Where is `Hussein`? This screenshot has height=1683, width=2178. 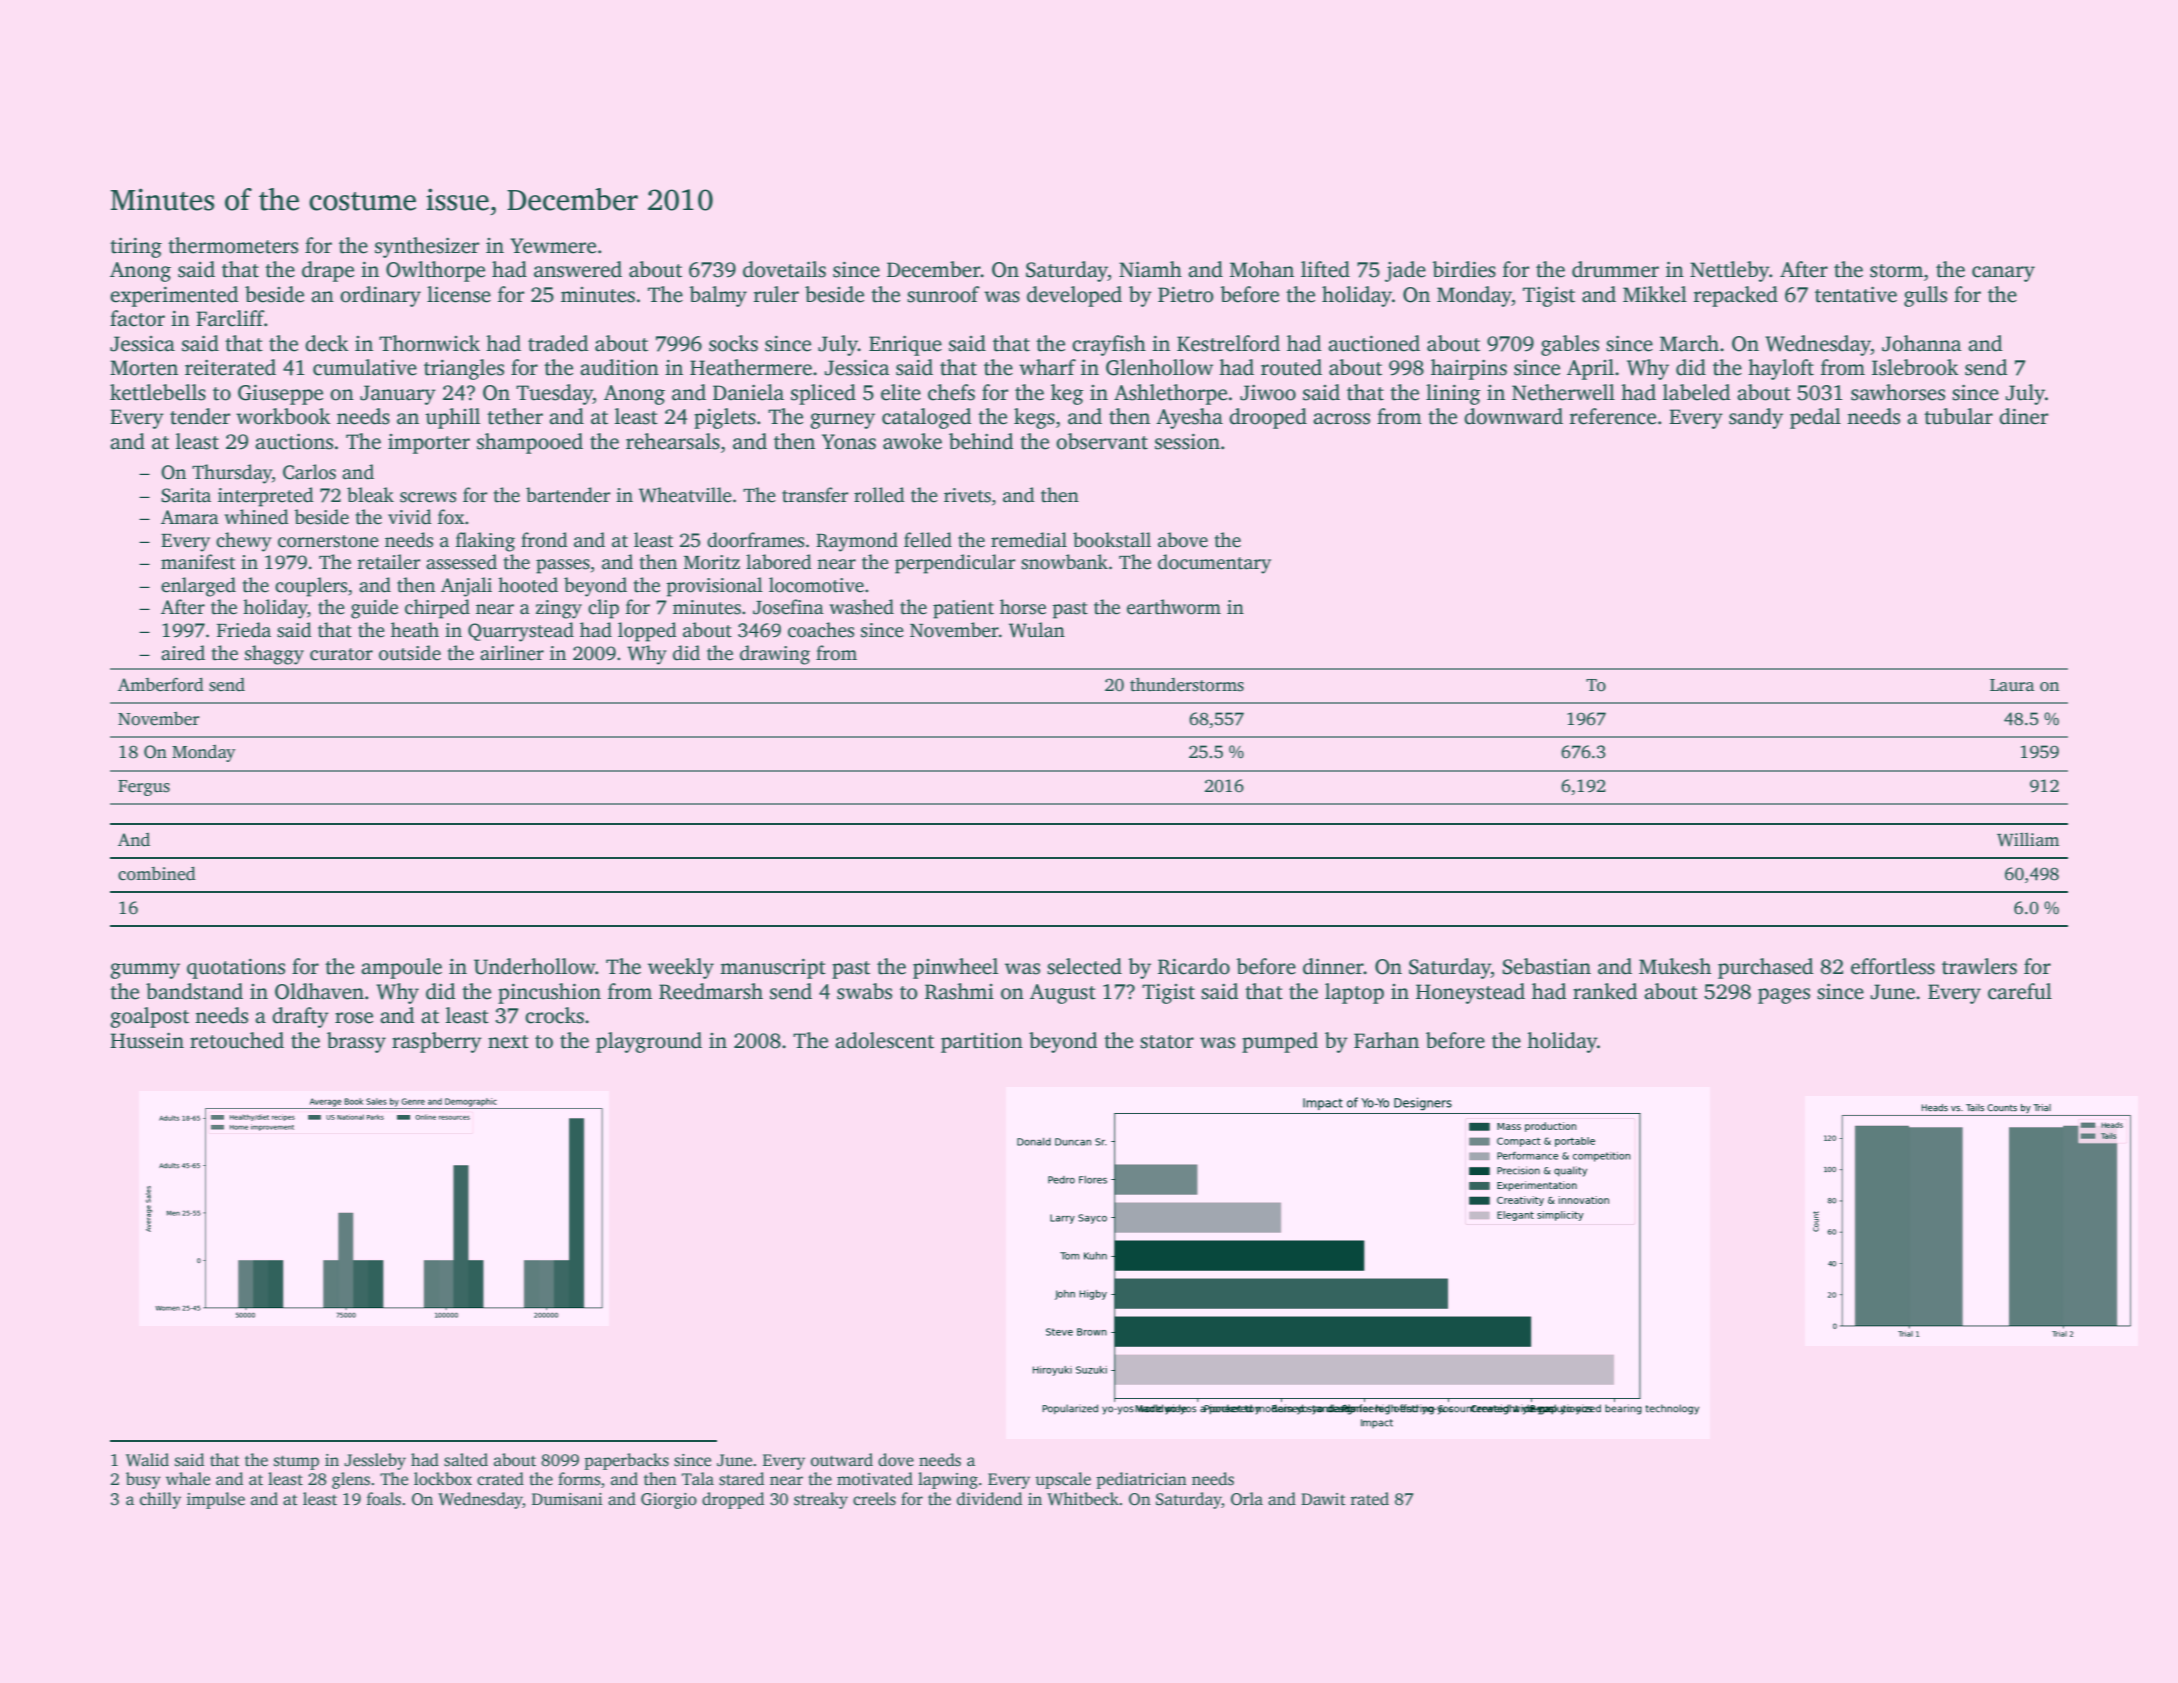
Hussein is located at coordinates (147, 1040).
